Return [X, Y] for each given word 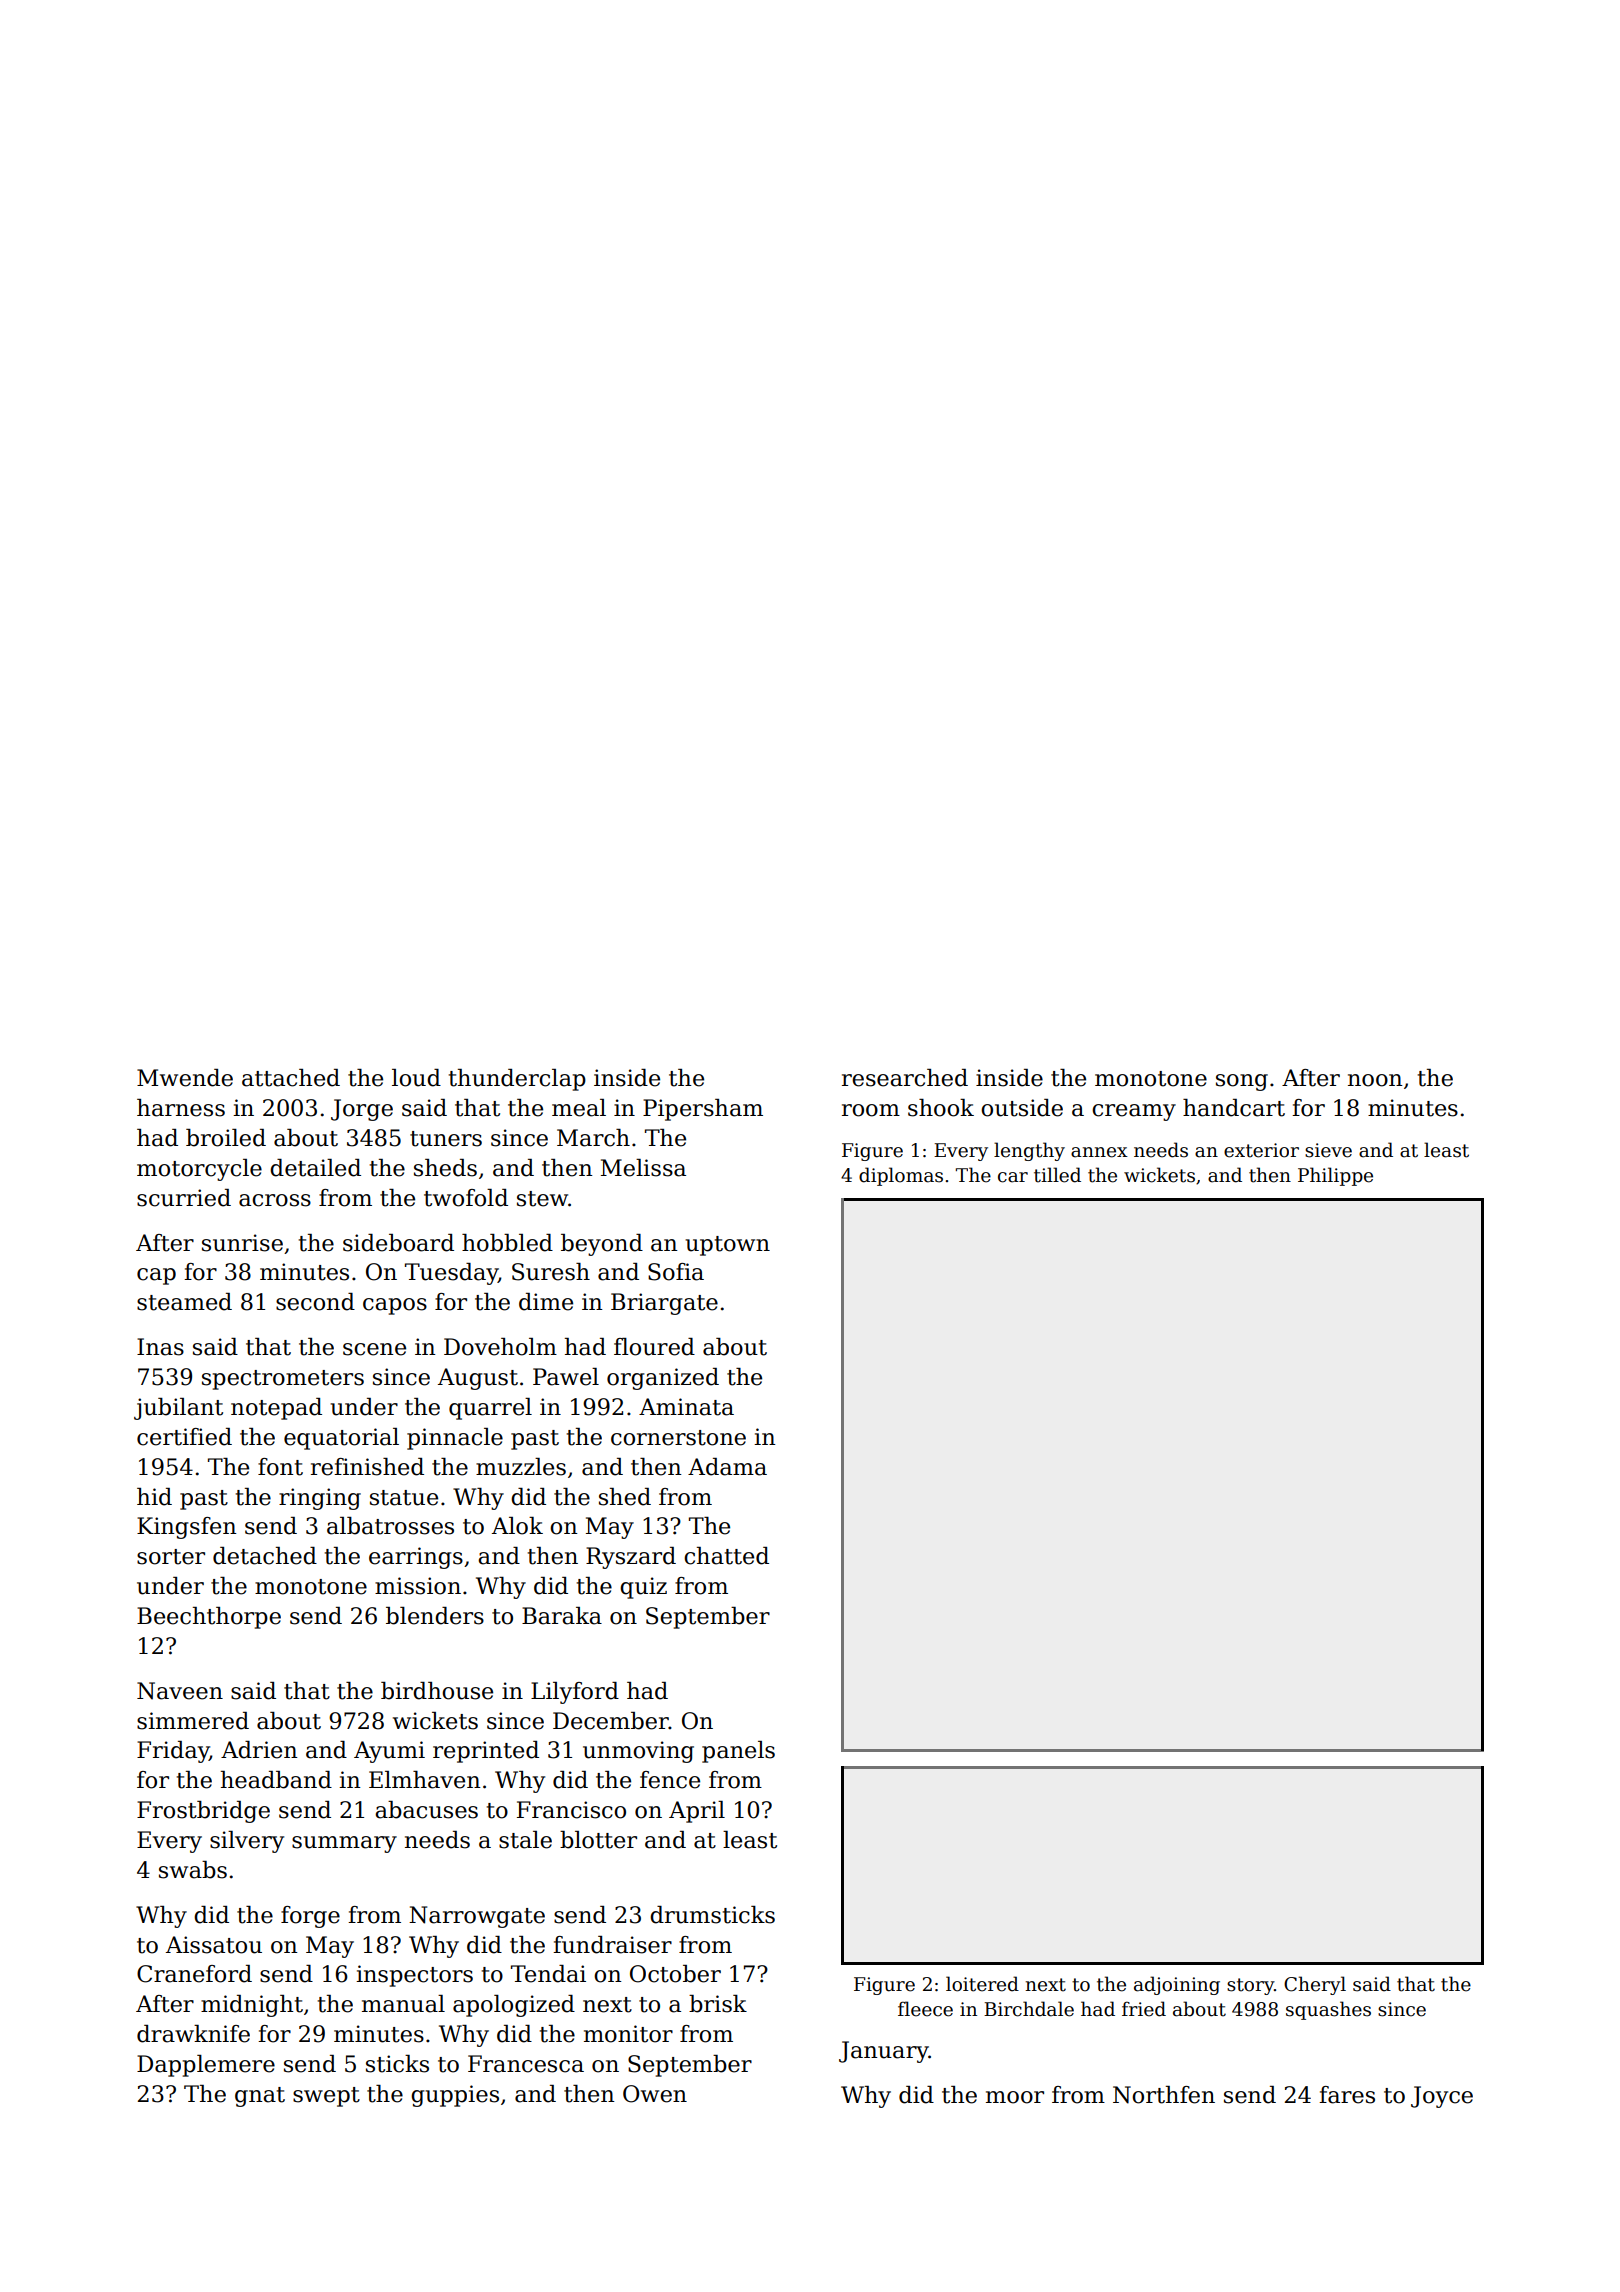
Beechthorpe [209, 1618]
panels [738, 1752]
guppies [455, 2096]
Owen [655, 2094]
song [1242, 1082]
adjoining [1177, 1985]
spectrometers [283, 1380]
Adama [727, 1467]
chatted [726, 1556]
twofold [466, 1198]
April [697, 1812]
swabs [193, 1870]
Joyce [1442, 2097]
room [871, 1110]
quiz [643, 1588]
